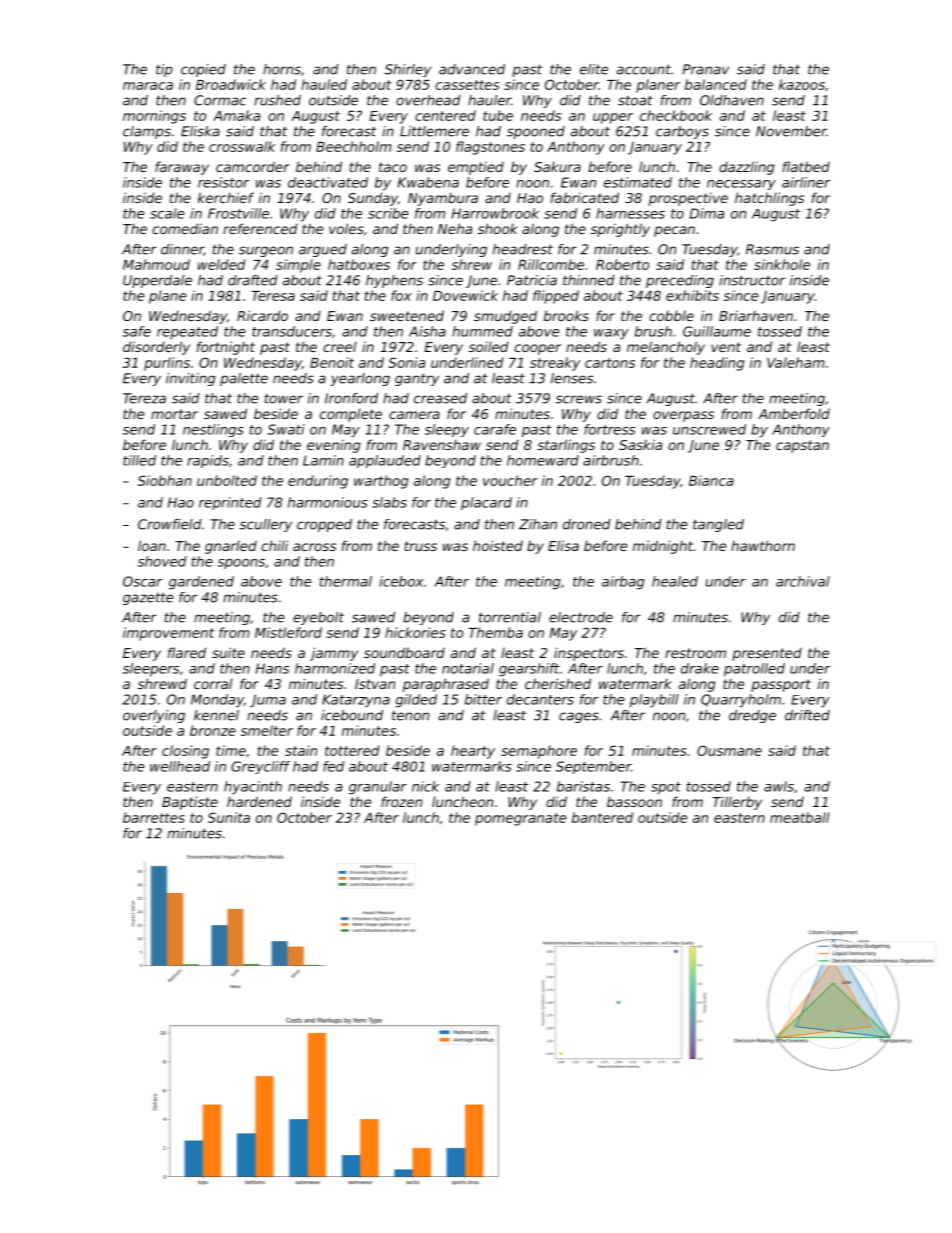 This screenshot has height=1233, width=952. What do you see at coordinates (803, 581) in the screenshot?
I see `archival` at bounding box center [803, 581].
